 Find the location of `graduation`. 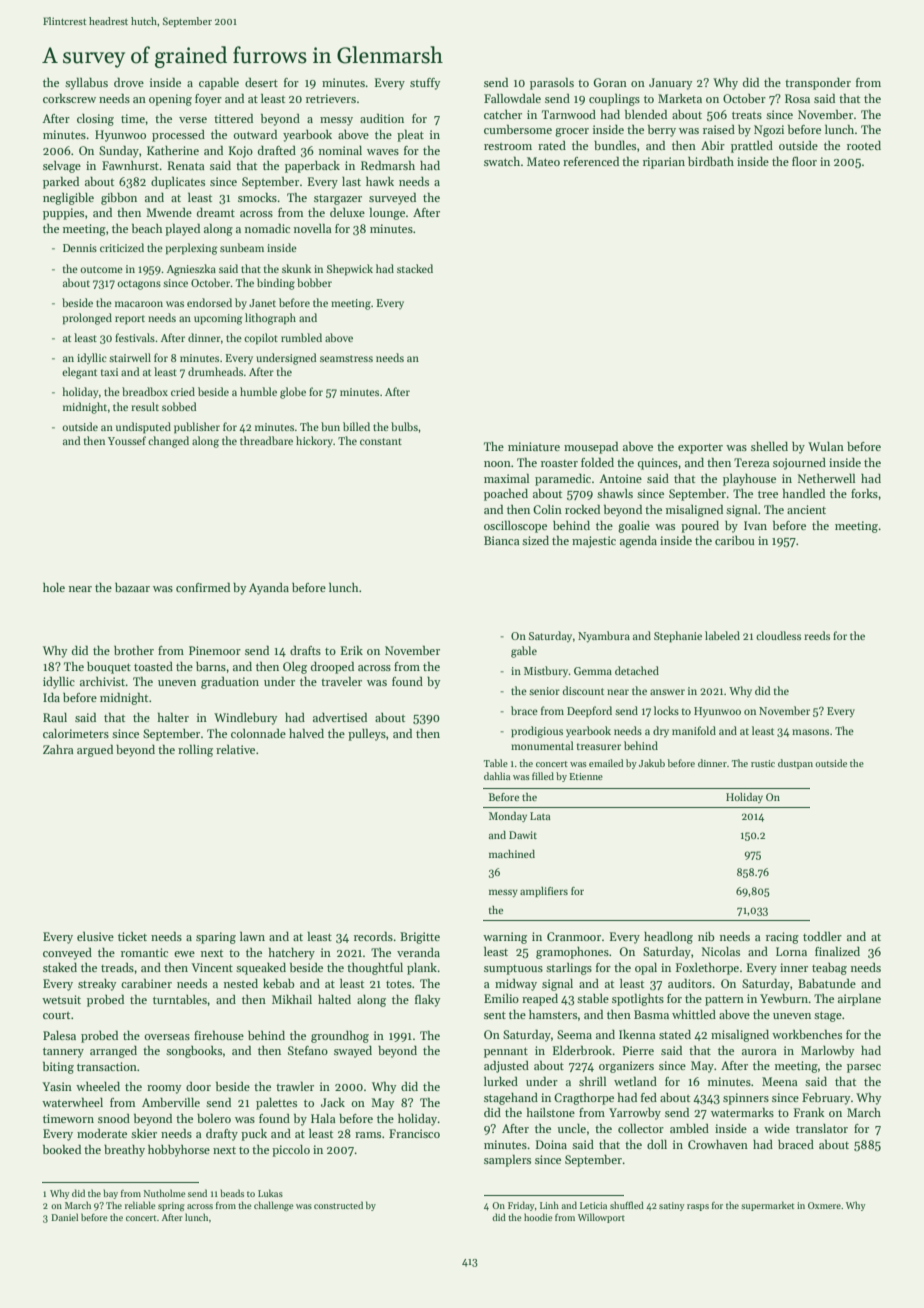

graduation is located at coordinates (230, 682).
